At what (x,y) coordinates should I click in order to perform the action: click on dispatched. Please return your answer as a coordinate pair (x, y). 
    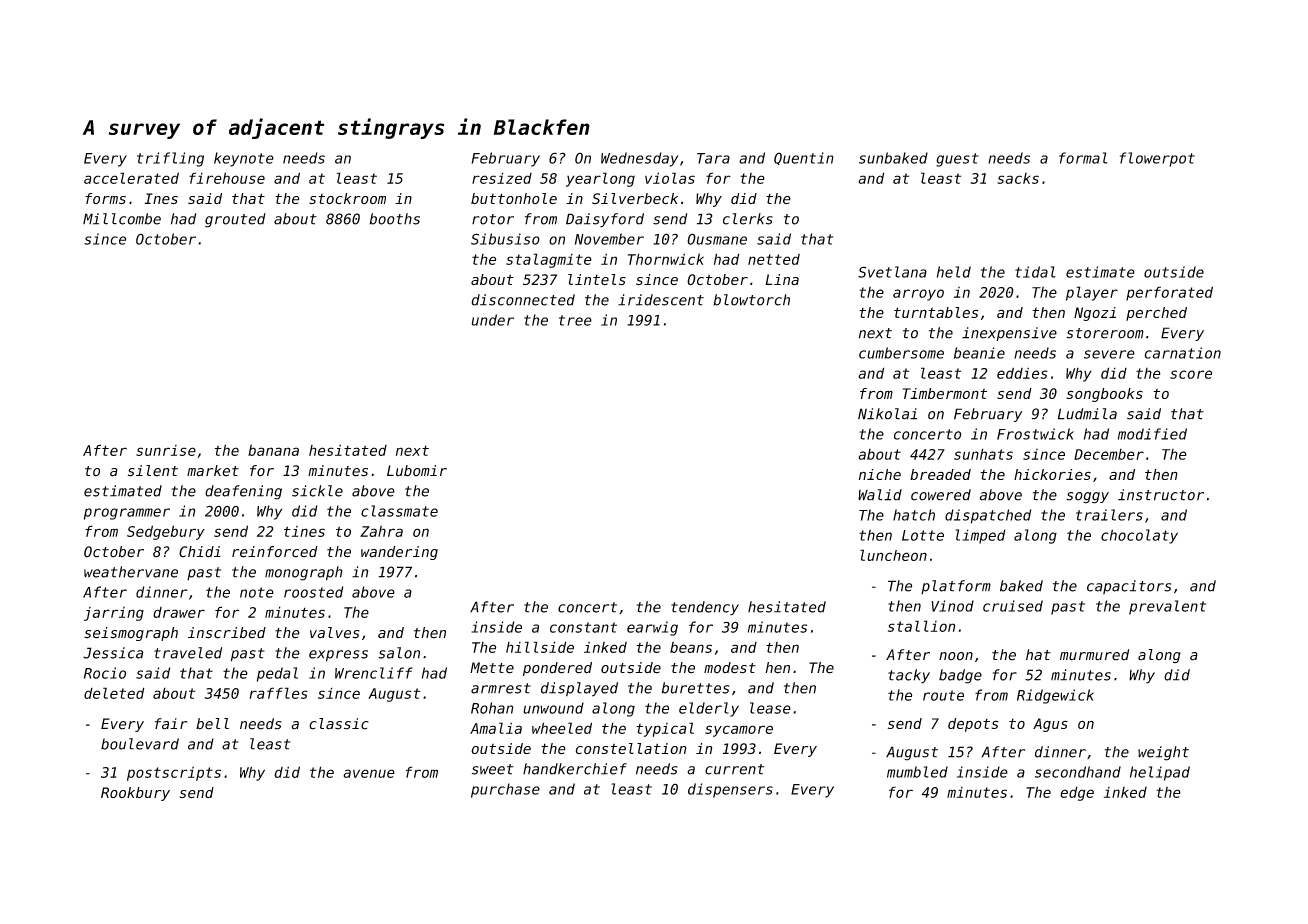
    Looking at the image, I should click on (988, 516).
